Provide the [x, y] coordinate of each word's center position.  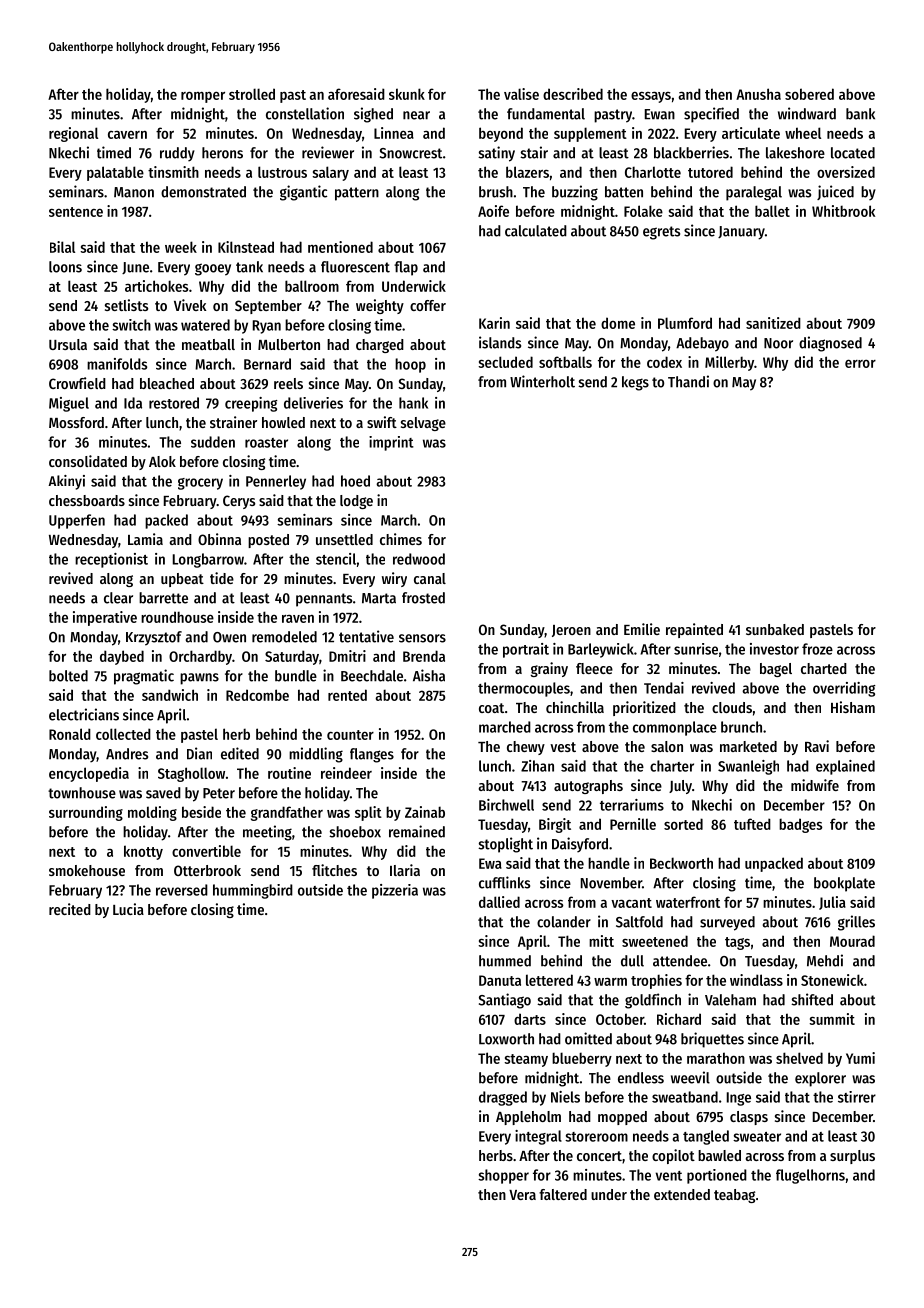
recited [70, 909]
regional [73, 134]
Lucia [128, 909]
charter [672, 766]
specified [711, 115]
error [860, 363]
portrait [526, 650]
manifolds [117, 364]
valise [521, 94]
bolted [68, 676]
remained [417, 831]
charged [380, 346]
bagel [776, 670]
